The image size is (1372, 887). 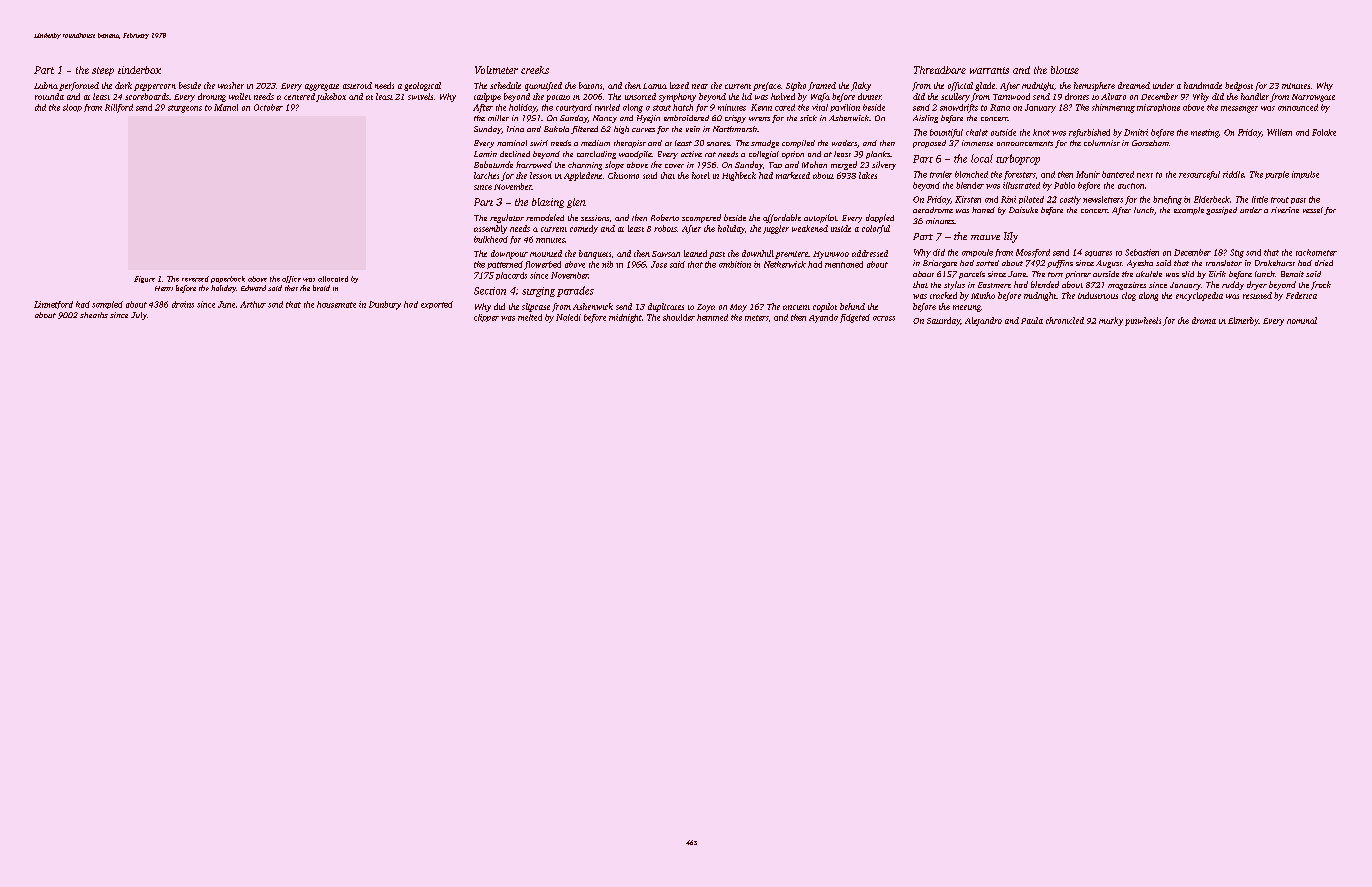 I want to click on washer, so click(x=231, y=85).
